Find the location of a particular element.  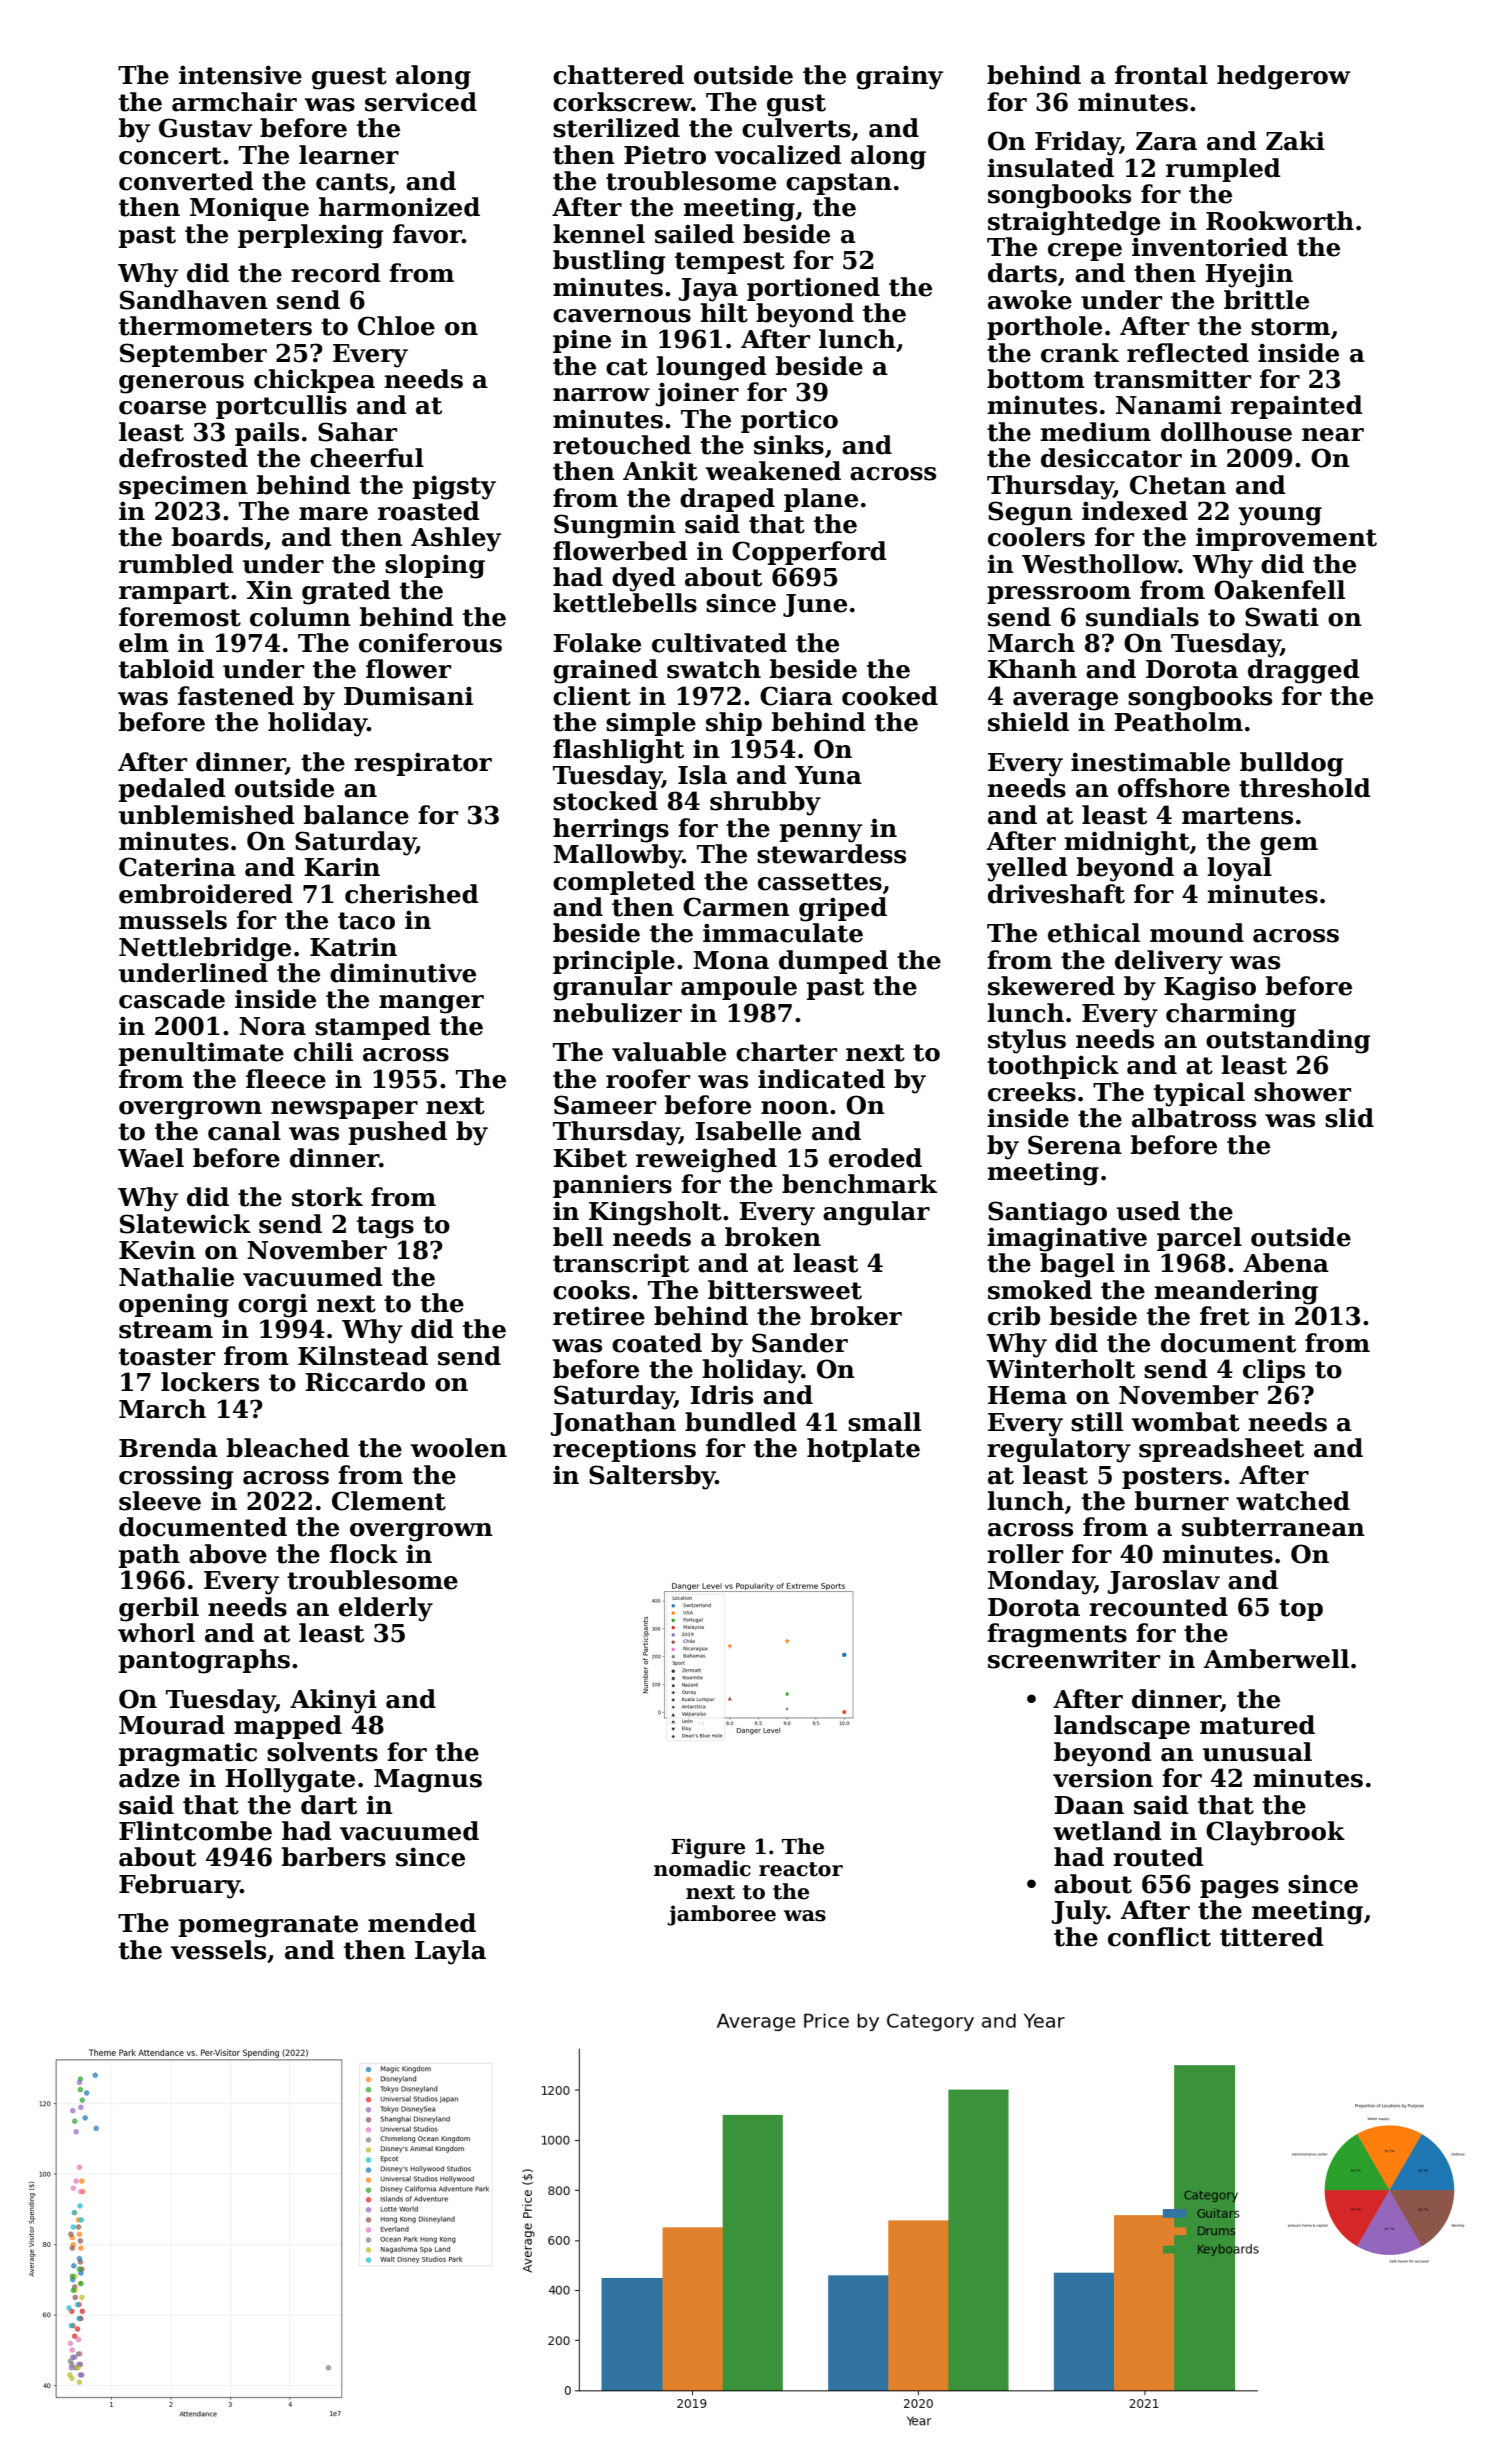

Wael is located at coordinates (151, 1158).
